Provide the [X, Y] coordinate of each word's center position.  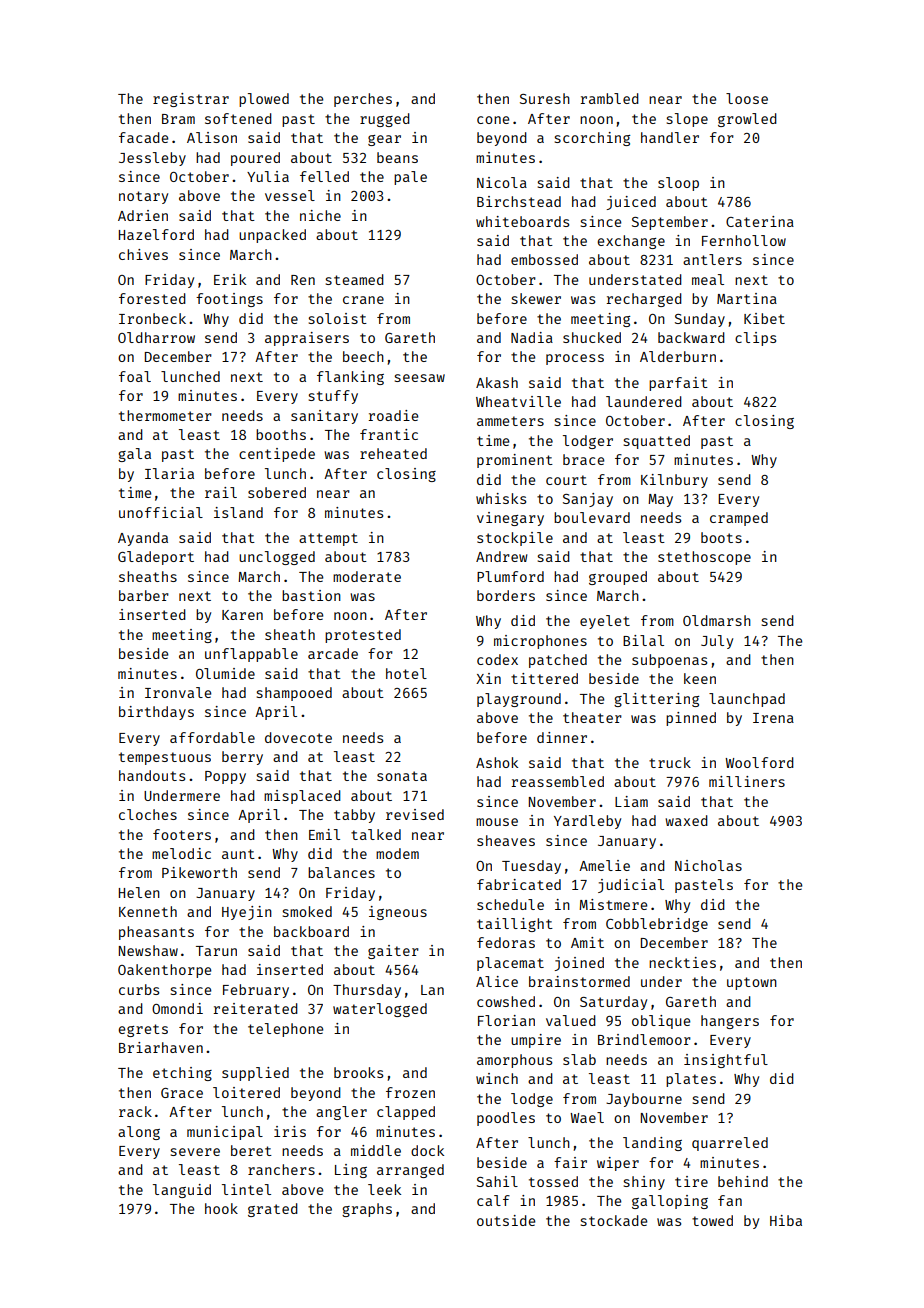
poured [255, 159]
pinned [691, 719]
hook [221, 1208]
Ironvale [178, 692]
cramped [739, 519]
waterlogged [380, 1010]
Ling [351, 1171]
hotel [406, 673]
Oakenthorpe [164, 971]
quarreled [730, 1144]
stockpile [515, 539]
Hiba [786, 1220]
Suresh [545, 98]
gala [134, 455]
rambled [609, 98]
